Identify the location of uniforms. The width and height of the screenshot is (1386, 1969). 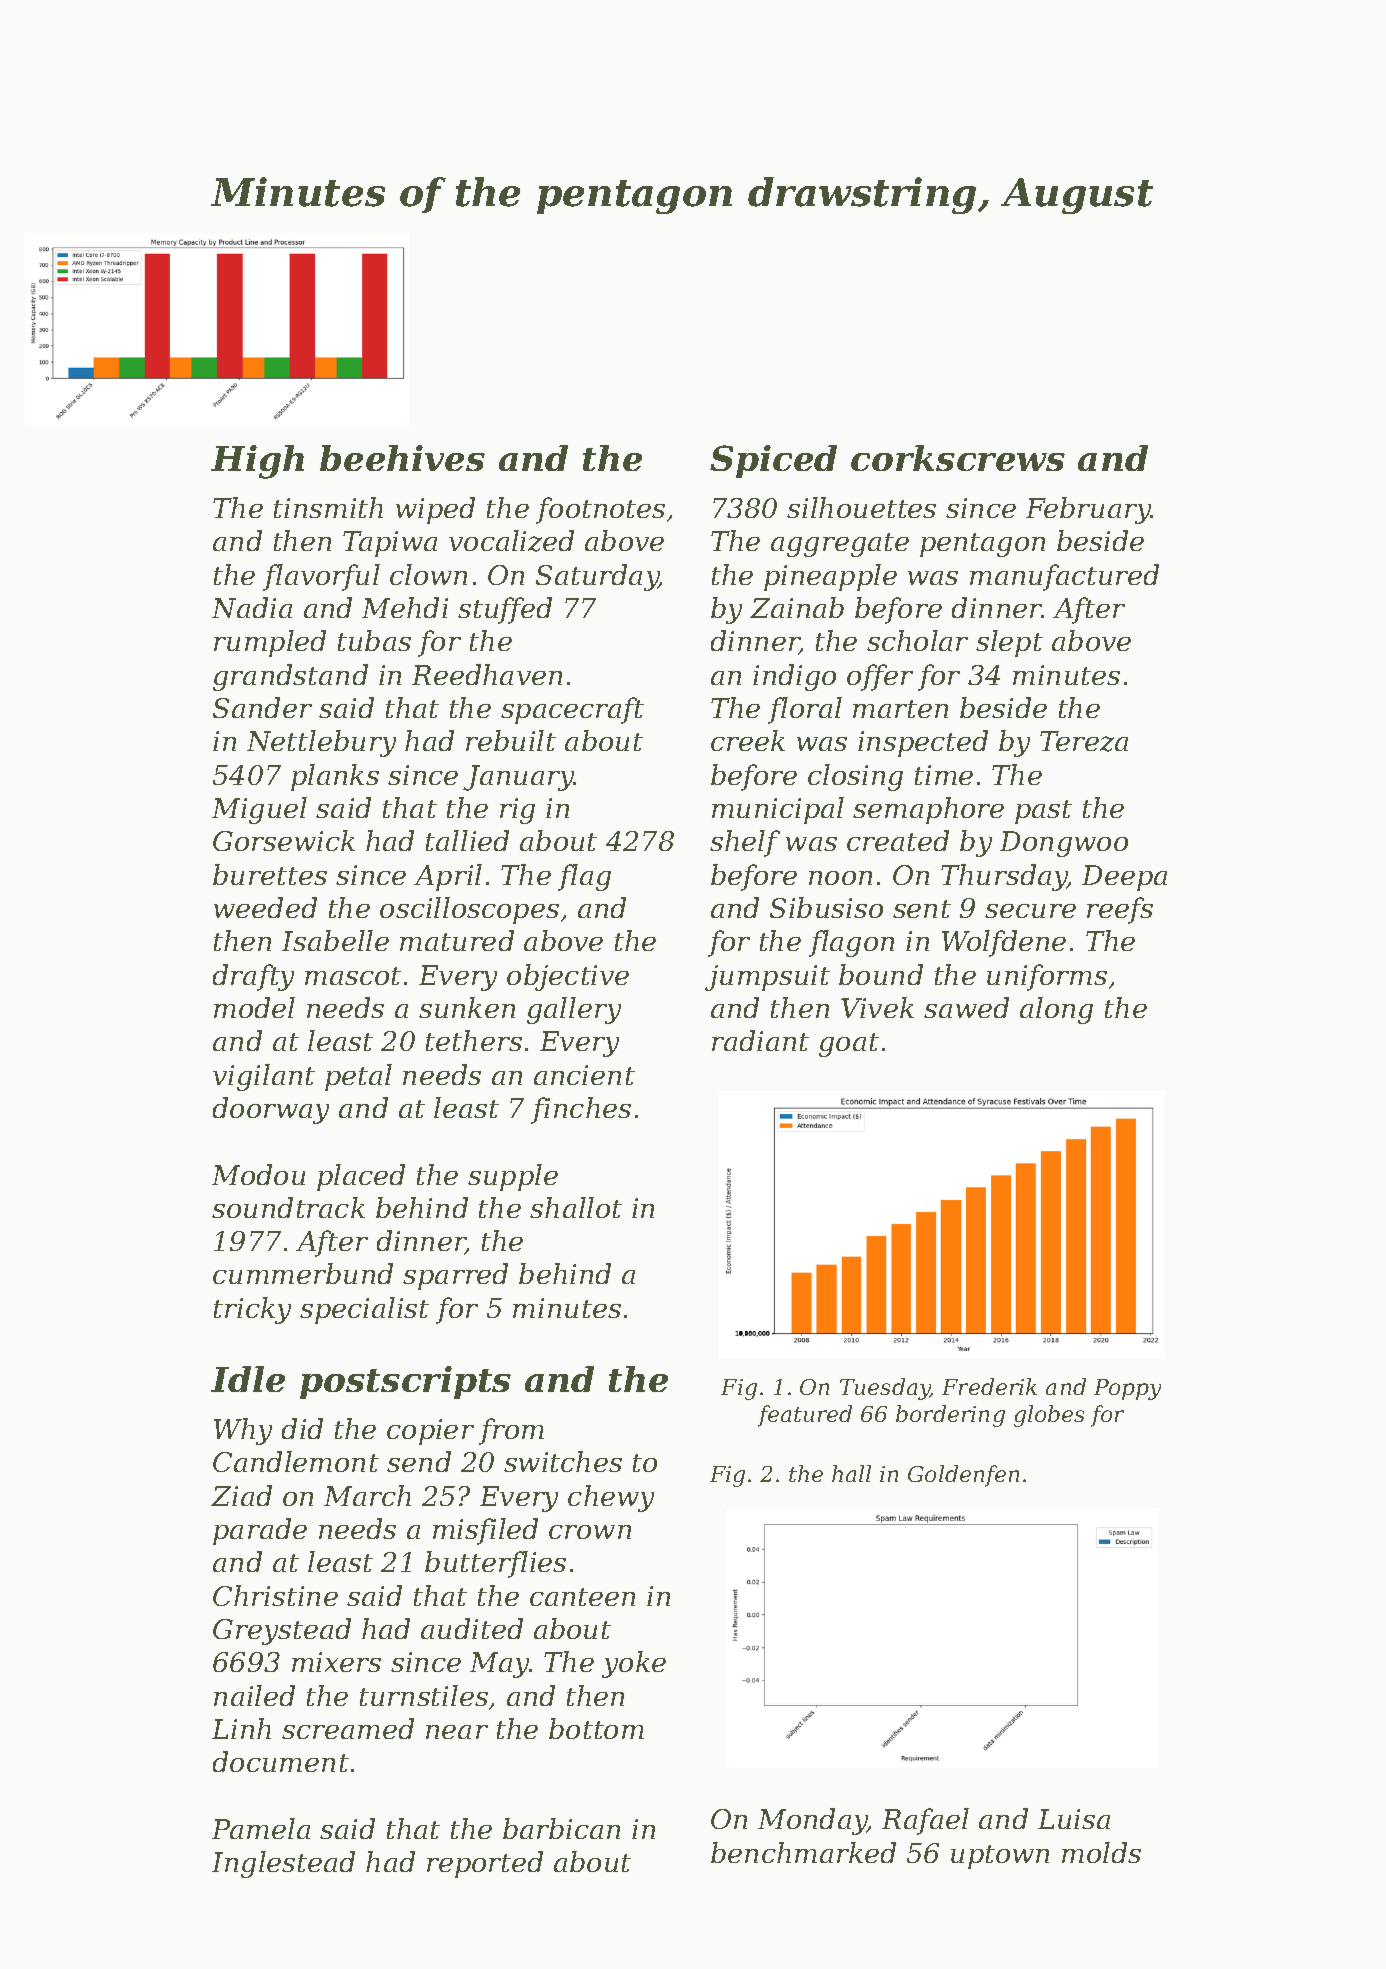
(1047, 977).
